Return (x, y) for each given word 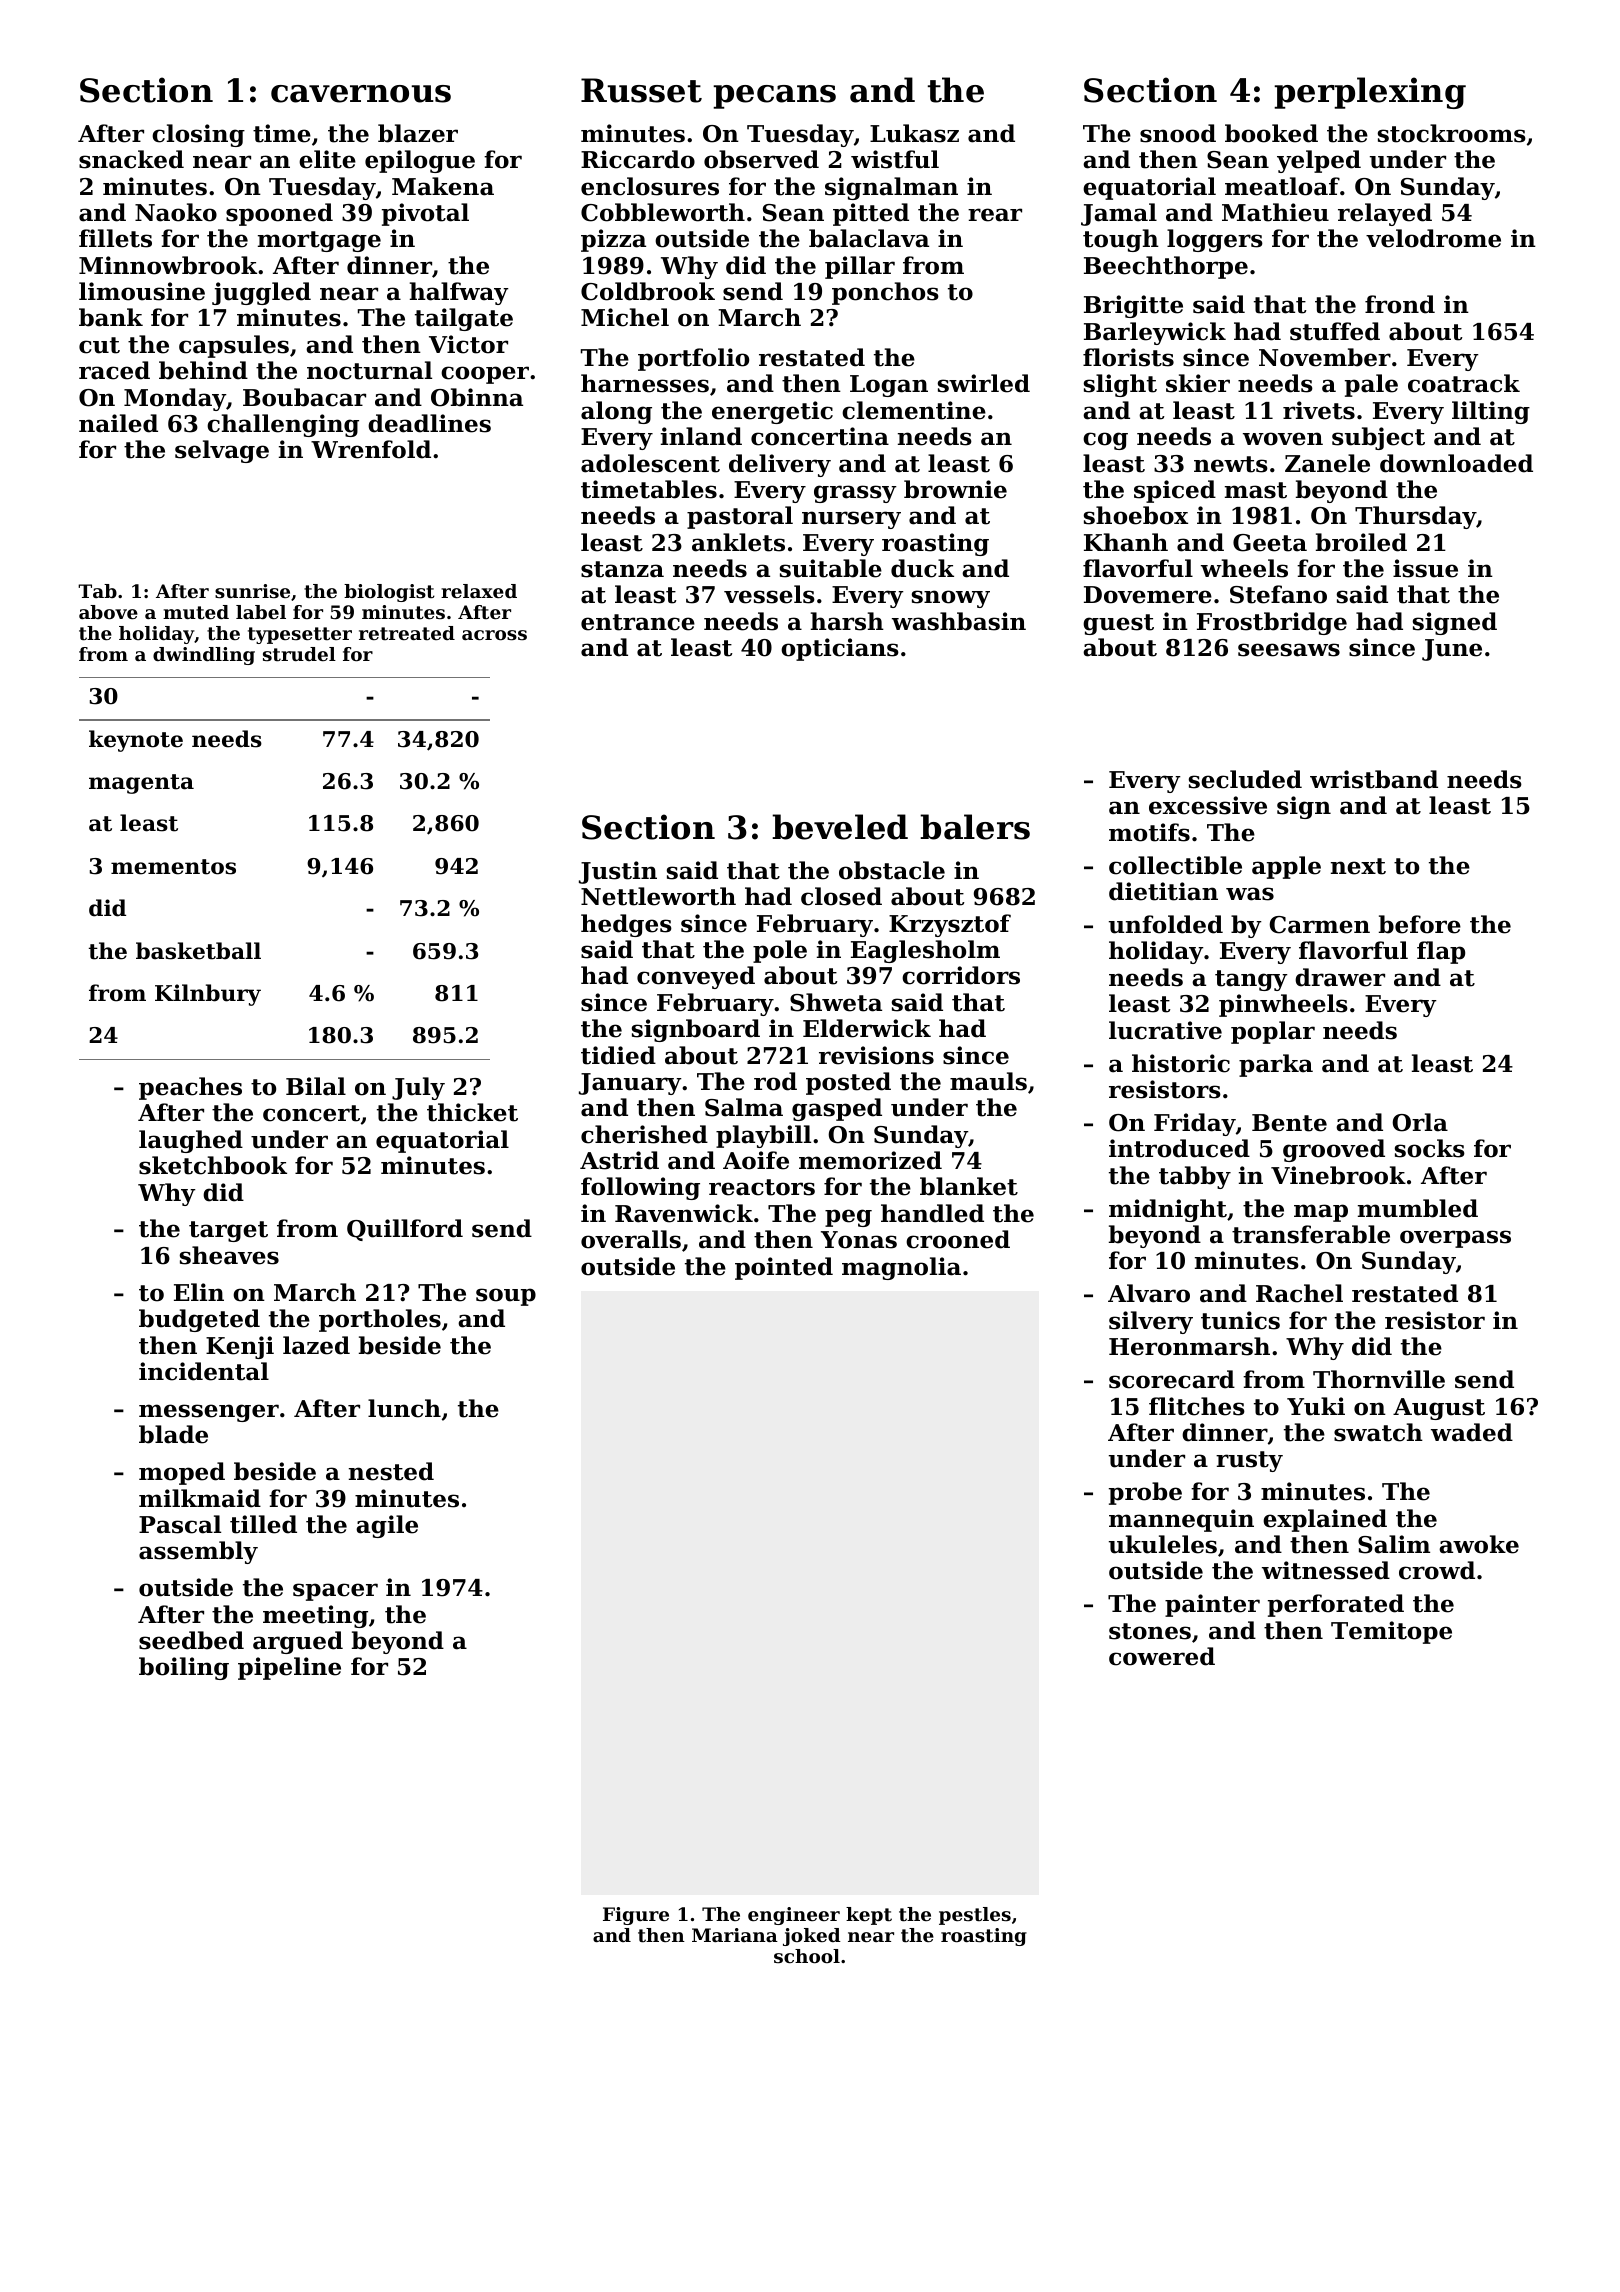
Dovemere (1148, 595)
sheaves (229, 1255)
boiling (184, 1668)
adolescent (650, 463)
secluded (1245, 779)
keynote (136, 741)
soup (506, 1297)
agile (387, 1526)
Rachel (1299, 1293)
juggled (261, 293)
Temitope (1391, 1632)
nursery (851, 520)
